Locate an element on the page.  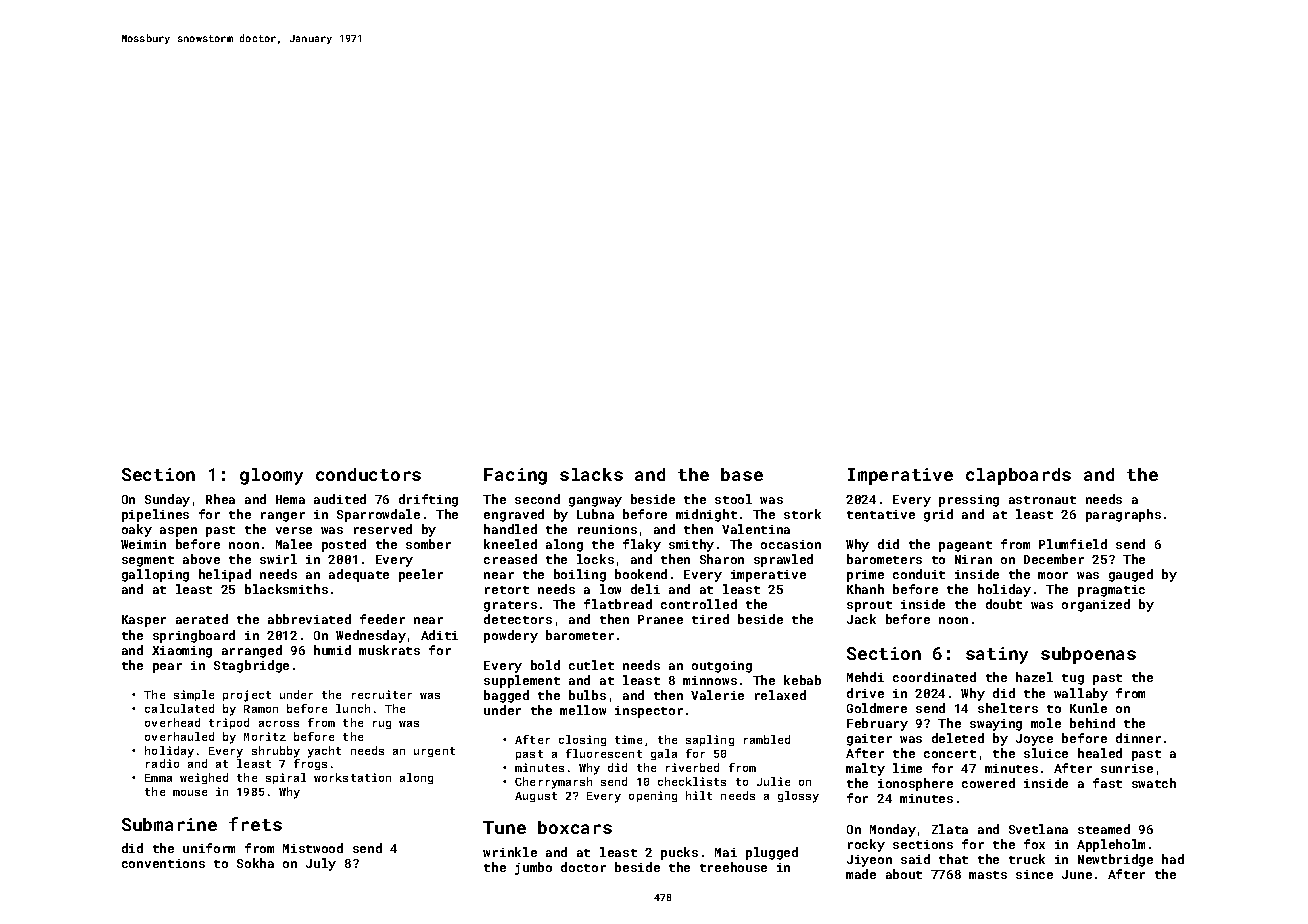
concert is located at coordinates (950, 754).
